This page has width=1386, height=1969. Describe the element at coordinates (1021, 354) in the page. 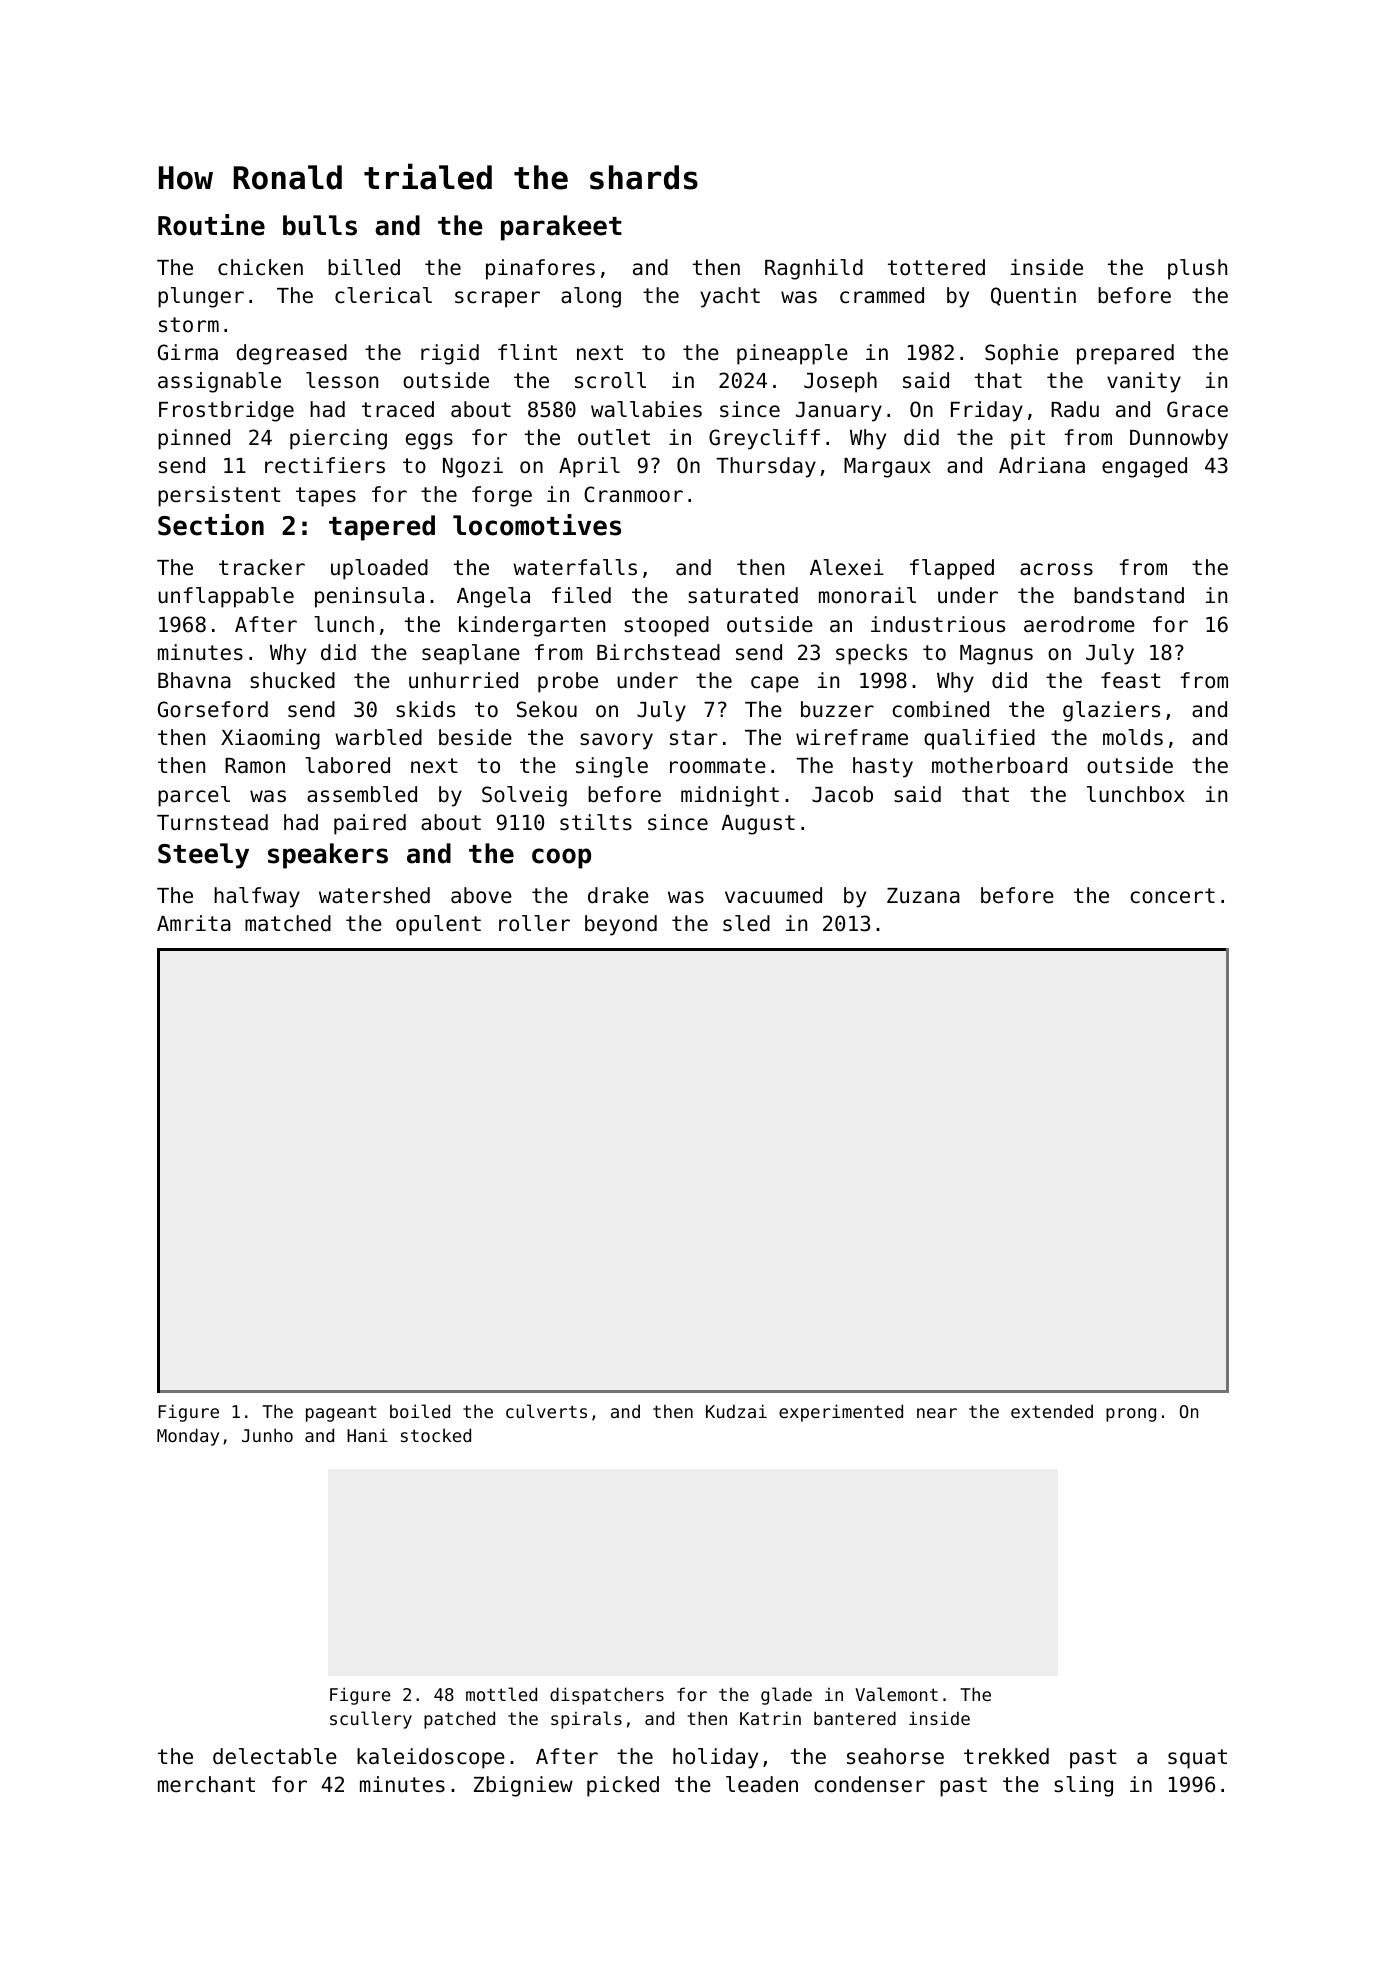

I see `Sophie` at that location.
